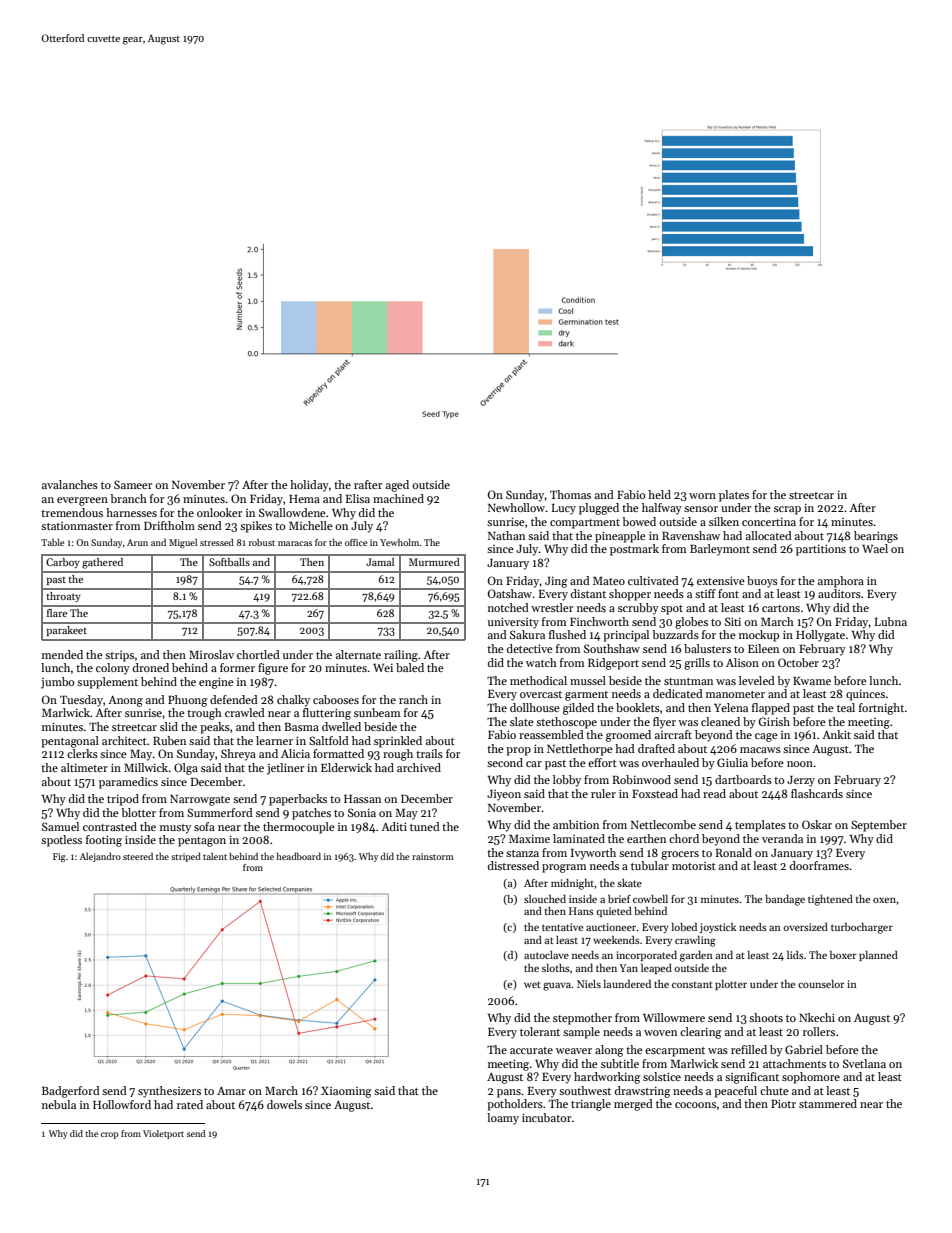  I want to click on incubator, so click(546, 1117).
